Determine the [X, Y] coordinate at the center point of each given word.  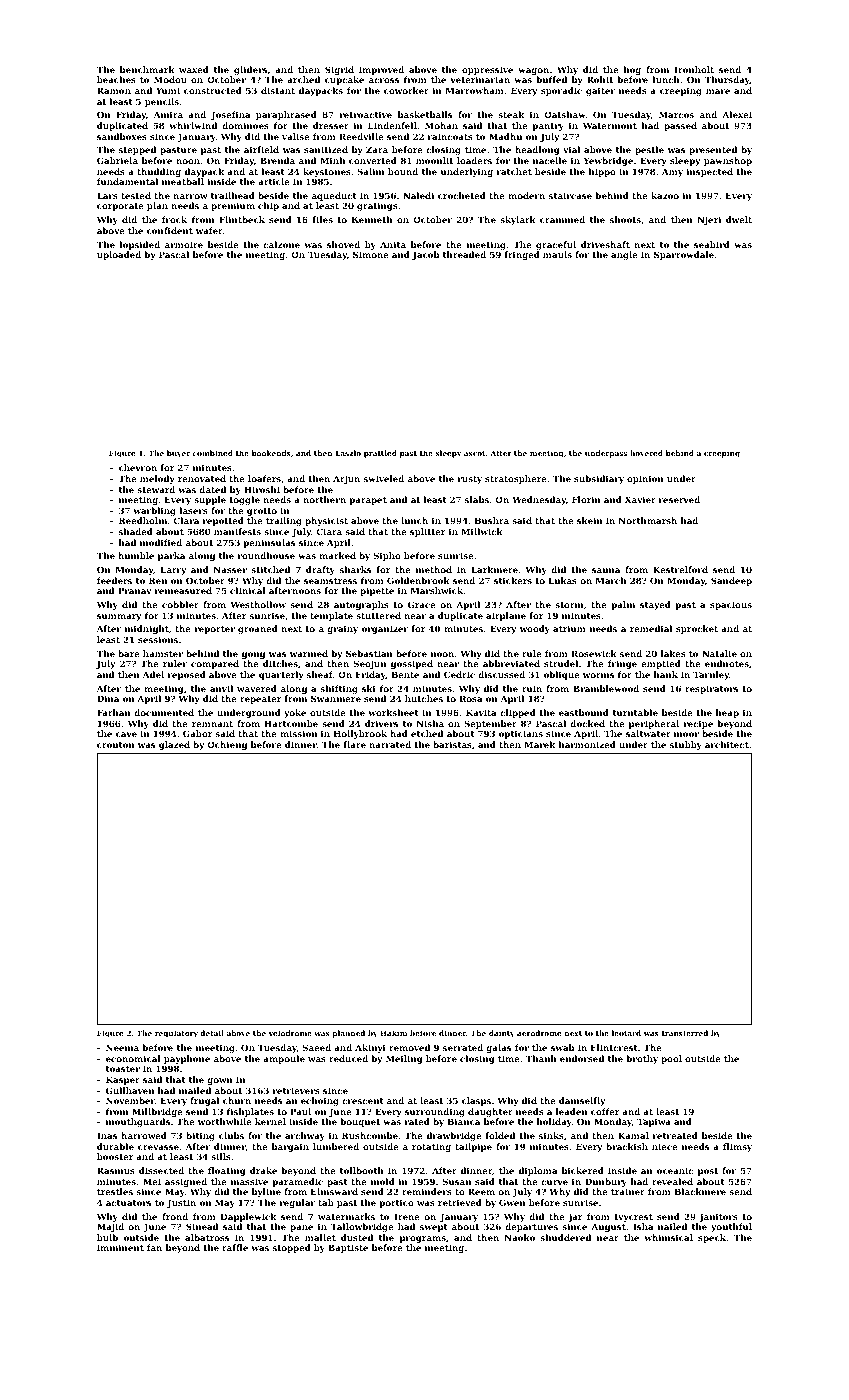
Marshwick [437, 590]
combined [213, 453]
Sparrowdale [684, 255]
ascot [474, 453]
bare [129, 653]
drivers [381, 723]
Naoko [520, 1237]
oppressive [487, 70]
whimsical [668, 1237]
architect [727, 744]
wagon [533, 71]
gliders [250, 70]
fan [154, 1247]
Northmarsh [648, 520]
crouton [115, 745]
